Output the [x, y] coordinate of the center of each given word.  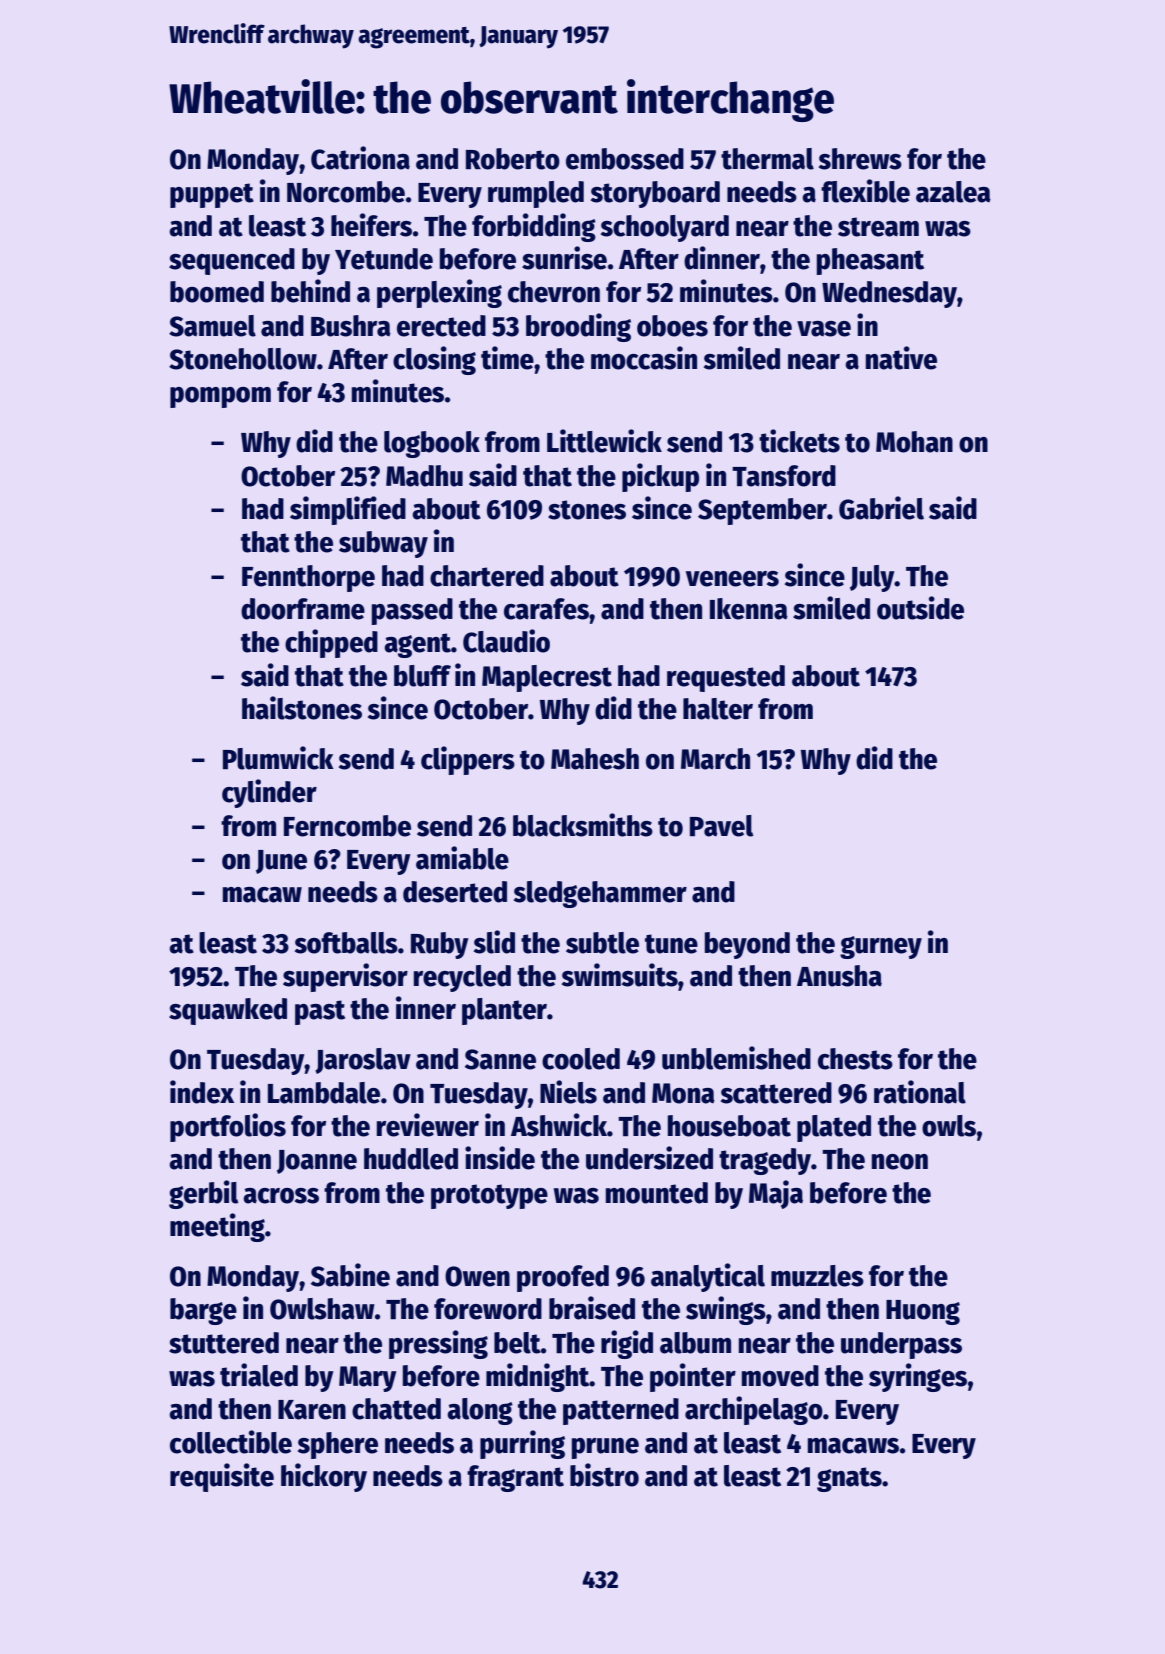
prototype [489, 1196]
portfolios [228, 1127]
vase [824, 329]
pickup [660, 477]
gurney [881, 947]
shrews [860, 159]
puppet [212, 195]
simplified [348, 510]
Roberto [513, 159]
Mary [368, 1379]
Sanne [500, 1059]
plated [834, 1128]
